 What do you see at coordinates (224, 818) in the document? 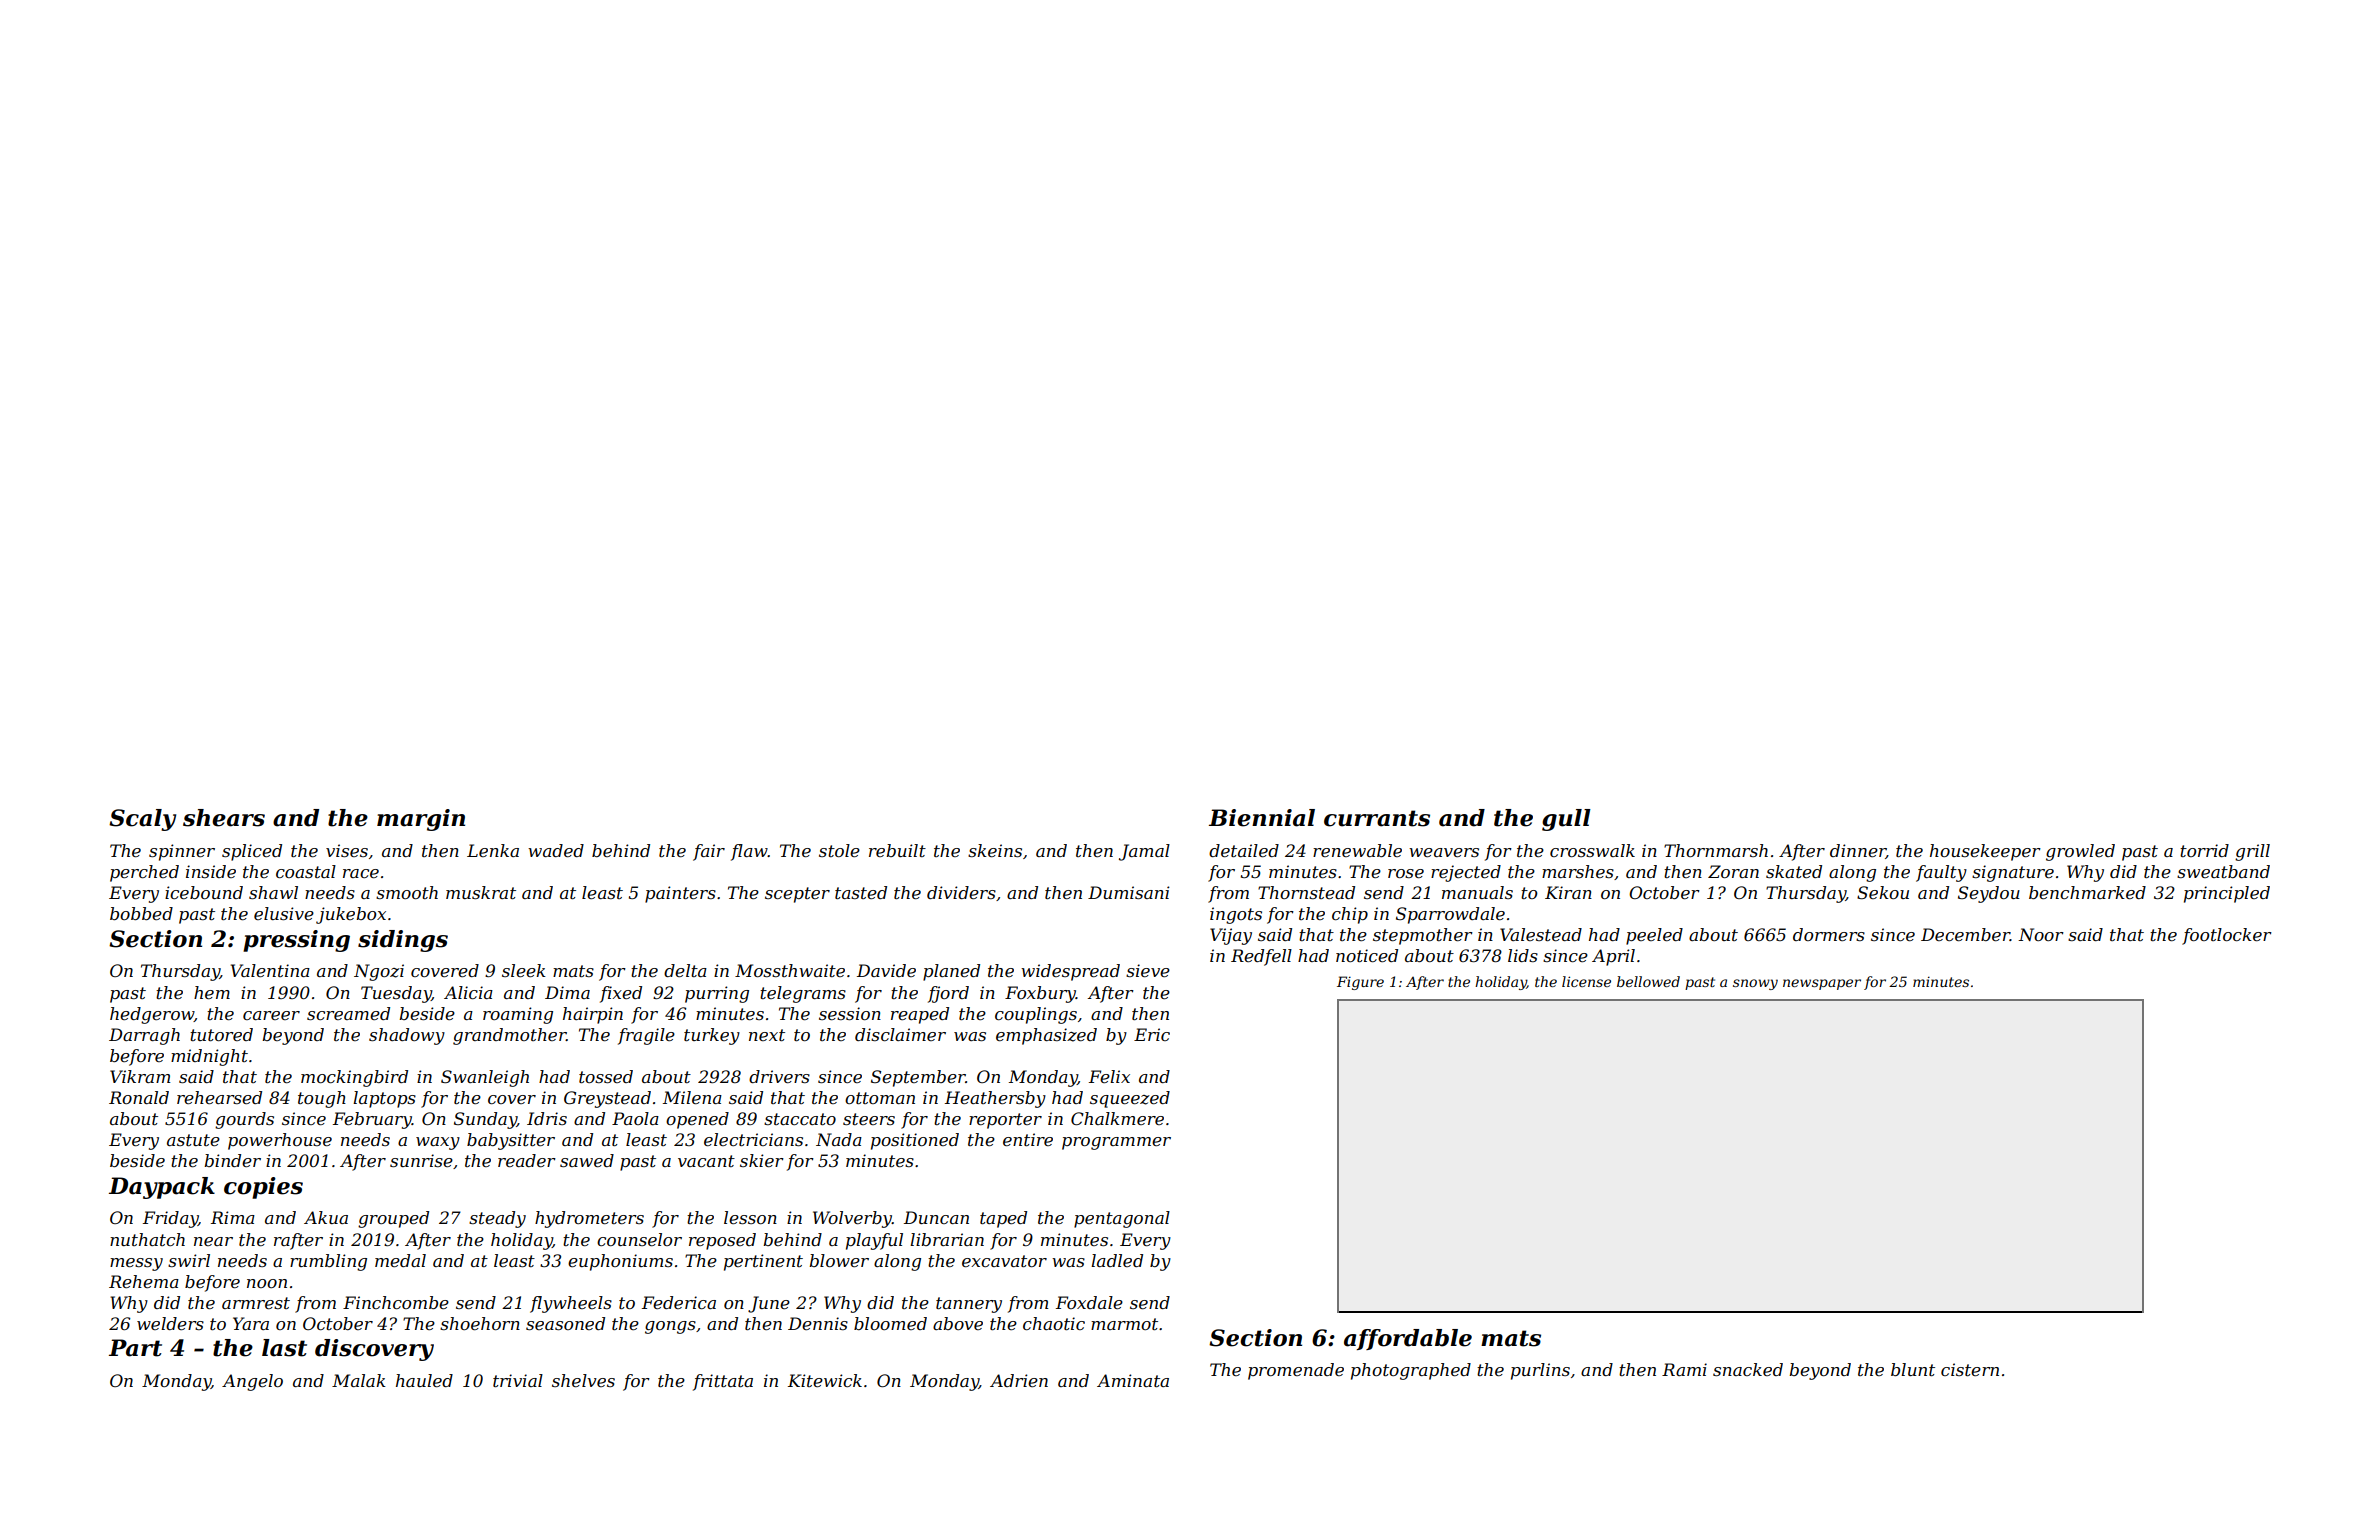
I see `shears` at bounding box center [224, 818].
